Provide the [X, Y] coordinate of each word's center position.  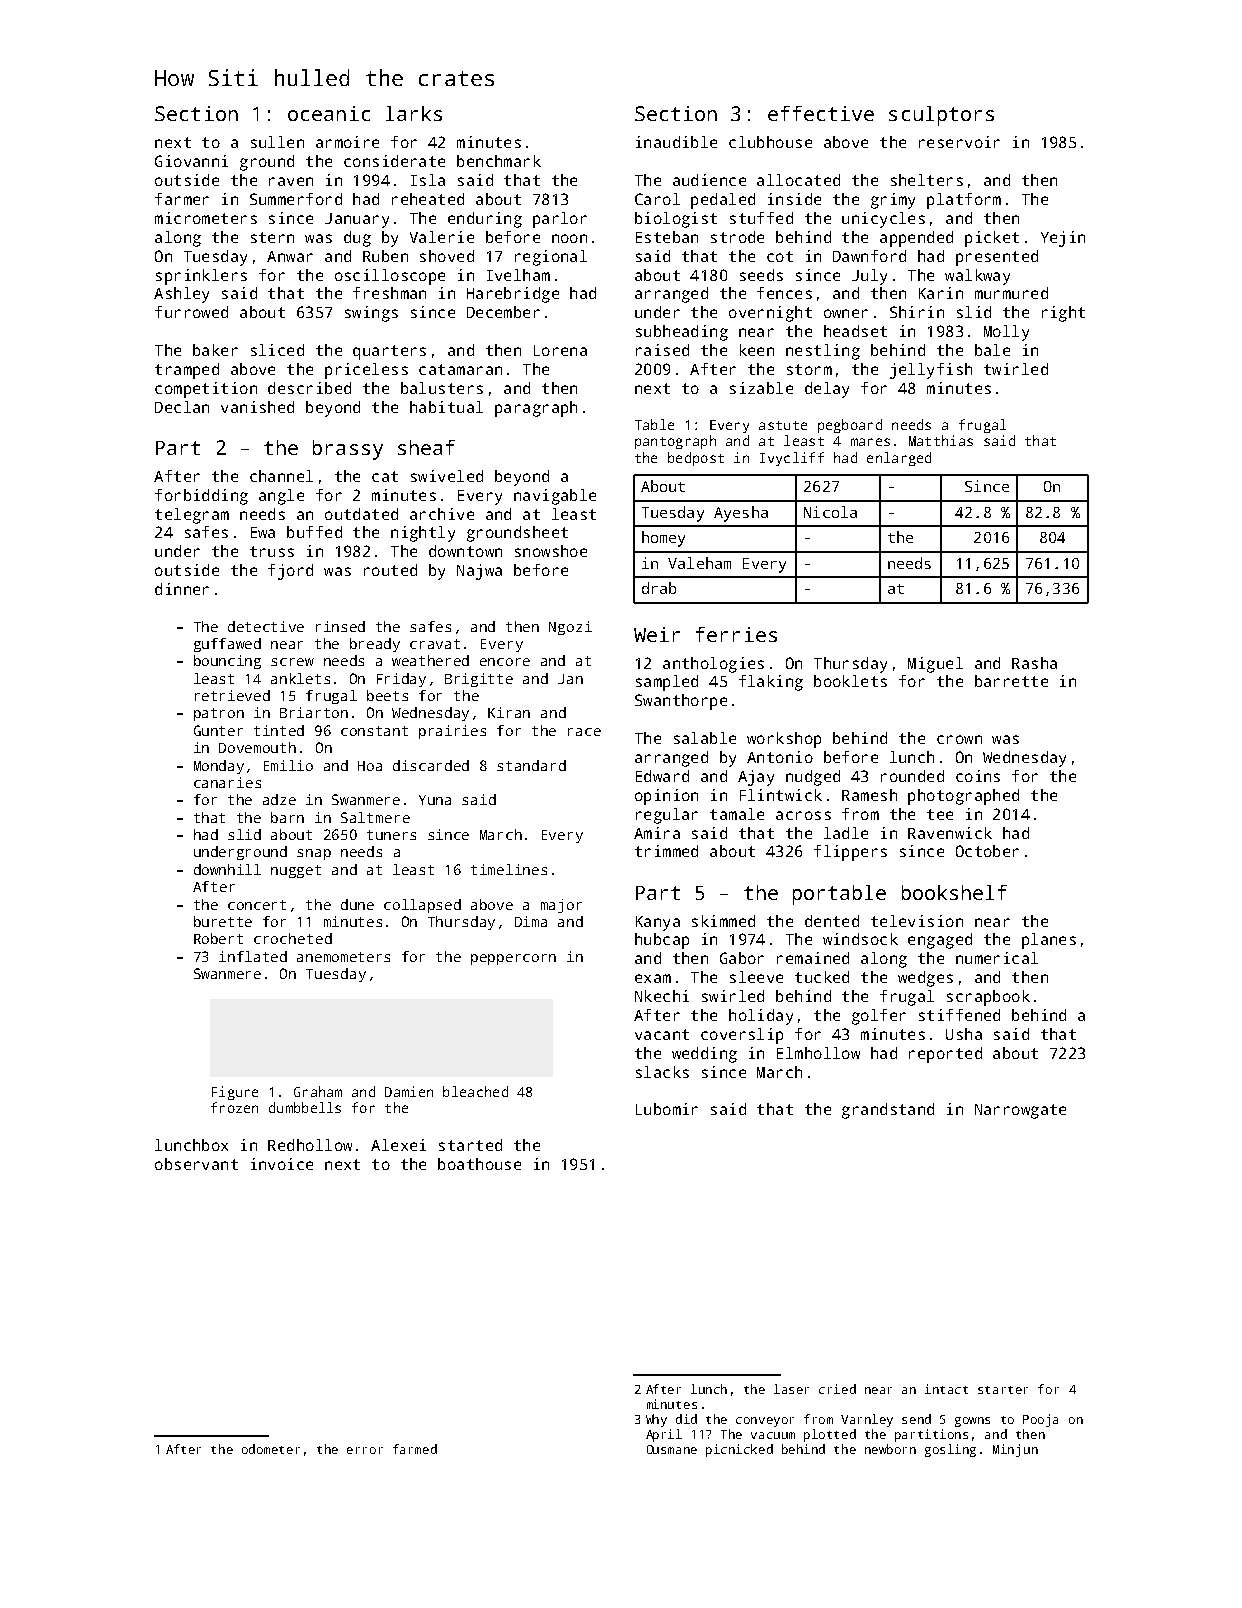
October [987, 851]
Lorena [560, 350]
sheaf [426, 447]
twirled [1016, 369]
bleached [475, 1091]
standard [531, 765]
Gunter [218, 730]
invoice [282, 1164]
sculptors [941, 116]
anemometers [343, 957]
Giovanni [191, 161]
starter [1003, 1390]
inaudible [676, 142]
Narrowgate [1020, 1111]
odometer [271, 1449]
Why [656, 1420]
